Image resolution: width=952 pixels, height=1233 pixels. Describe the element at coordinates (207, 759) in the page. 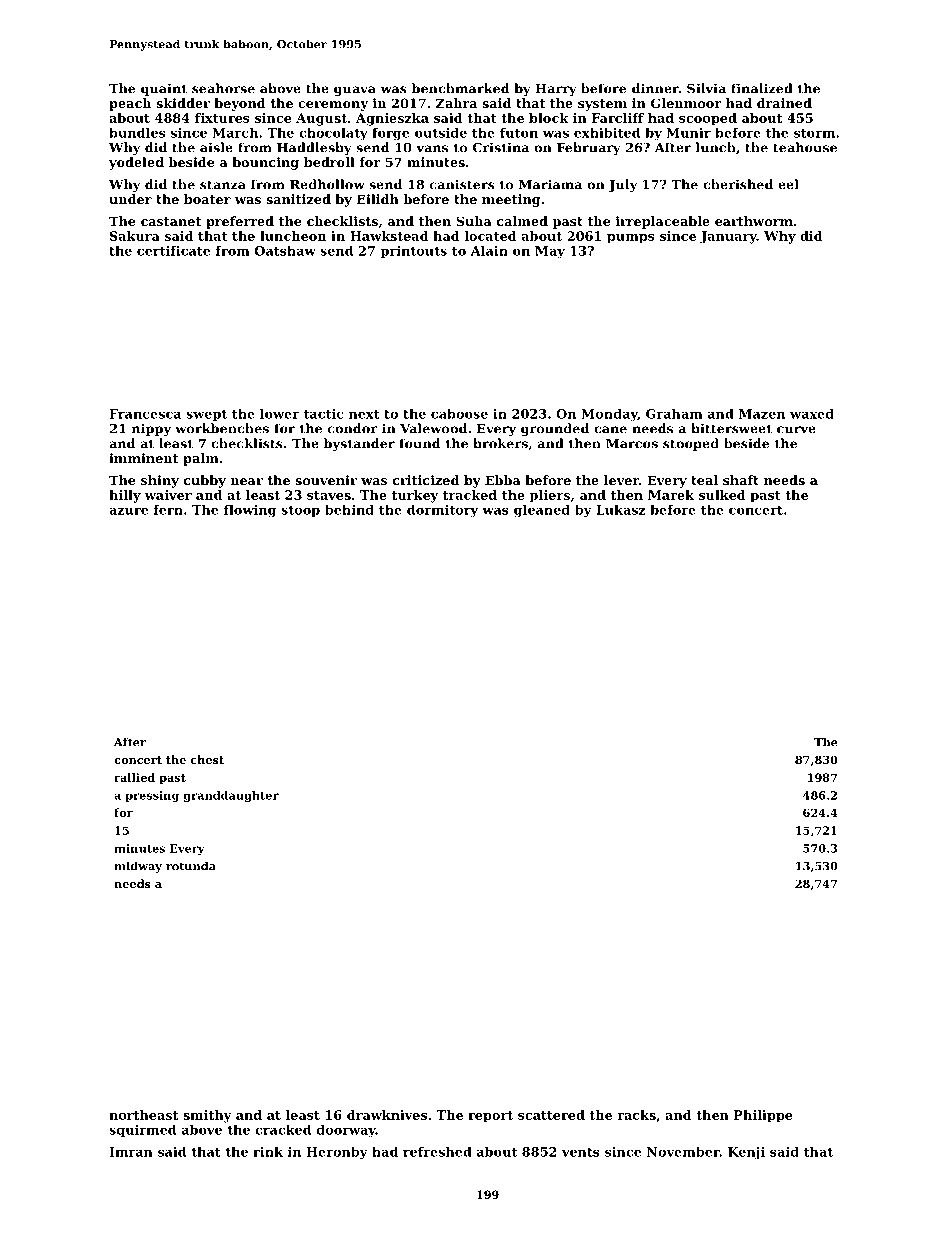

I see `chest` at that location.
